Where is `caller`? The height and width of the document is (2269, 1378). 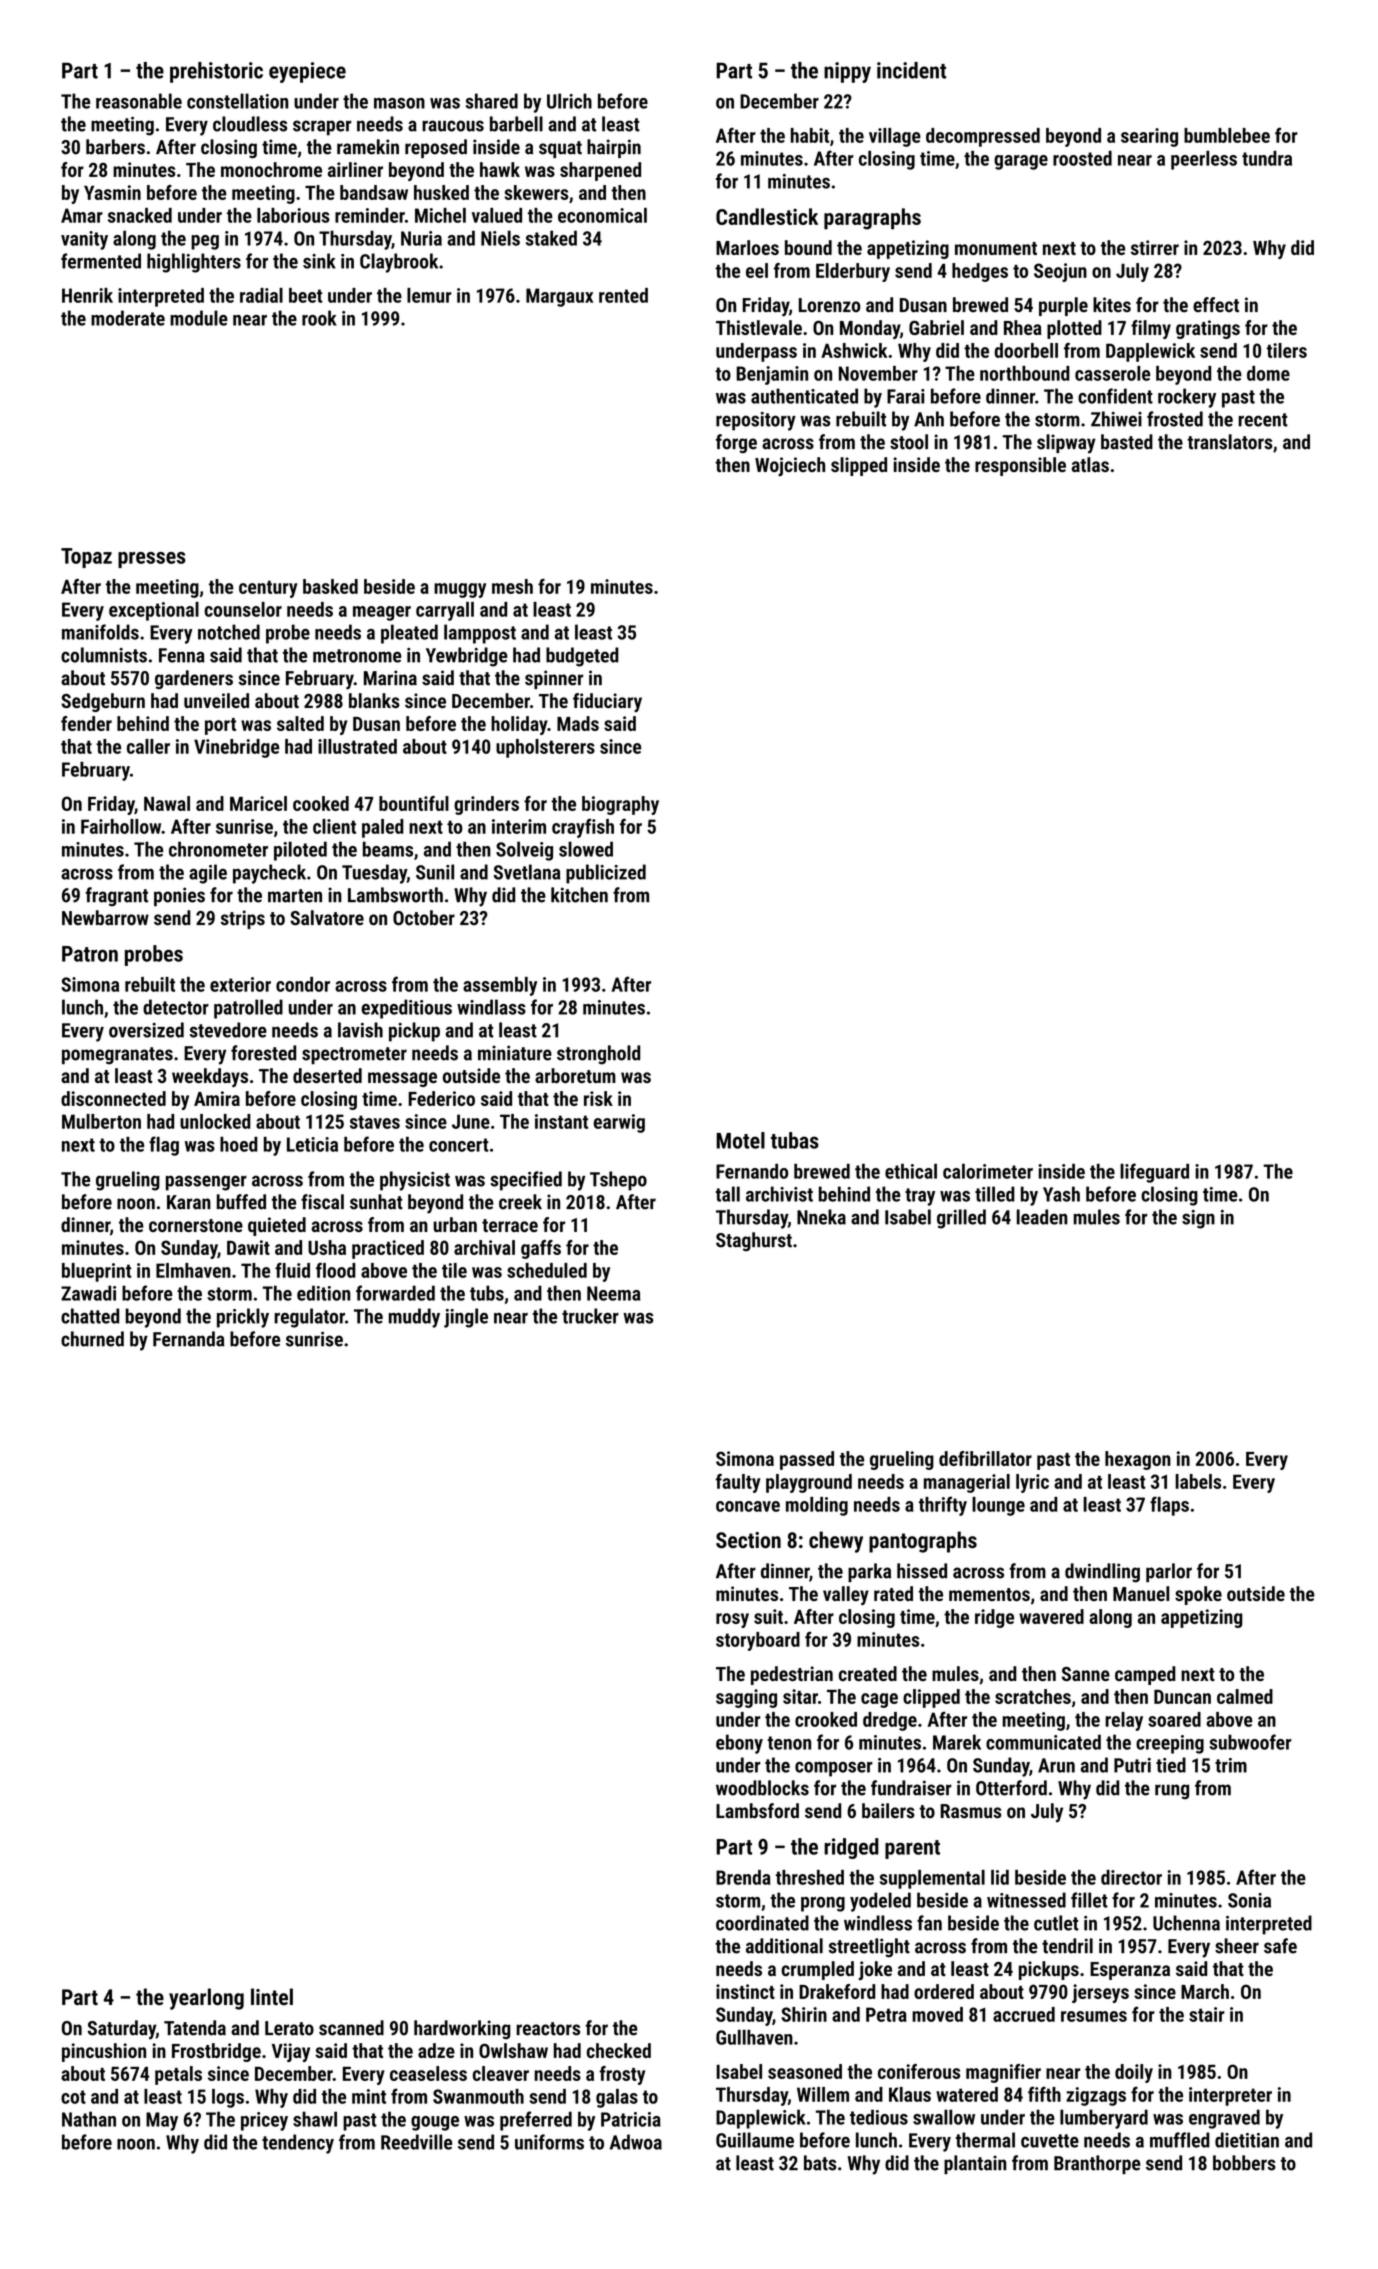
caller is located at coordinates (148, 746).
